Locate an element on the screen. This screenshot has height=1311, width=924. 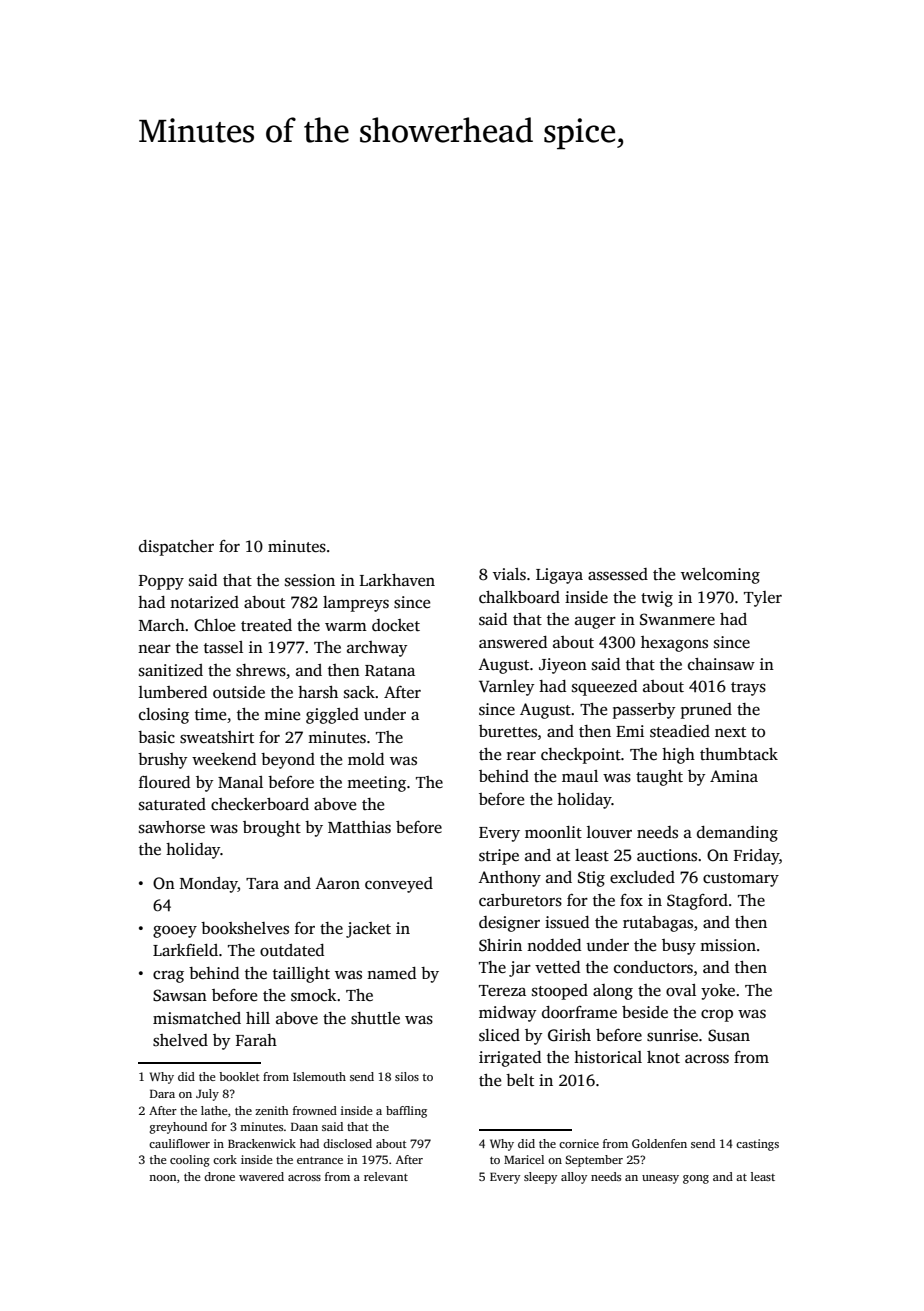
Amina is located at coordinates (734, 776).
